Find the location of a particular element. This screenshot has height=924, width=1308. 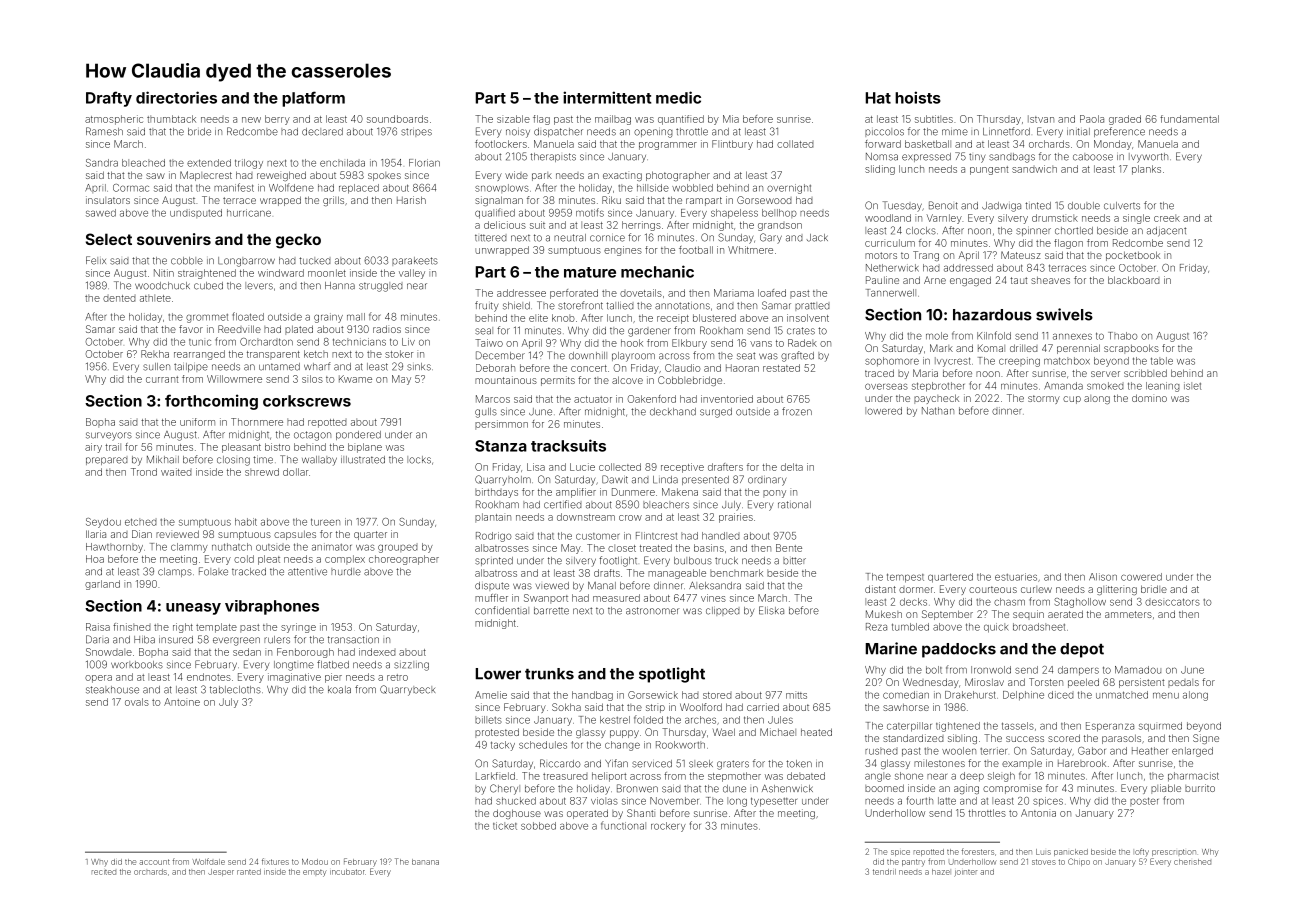

confidential is located at coordinates (502, 610).
